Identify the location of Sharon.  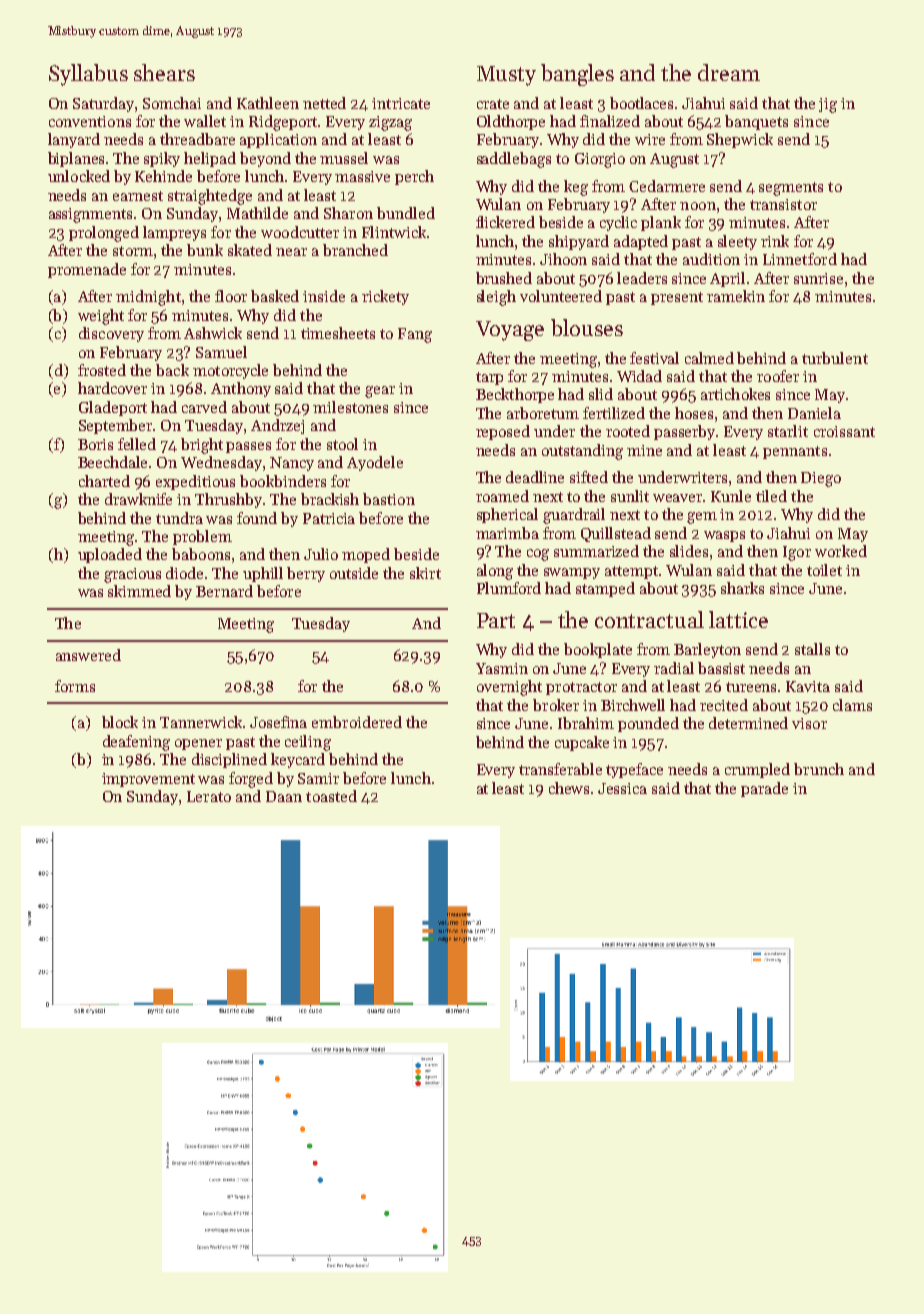
(348, 213).
